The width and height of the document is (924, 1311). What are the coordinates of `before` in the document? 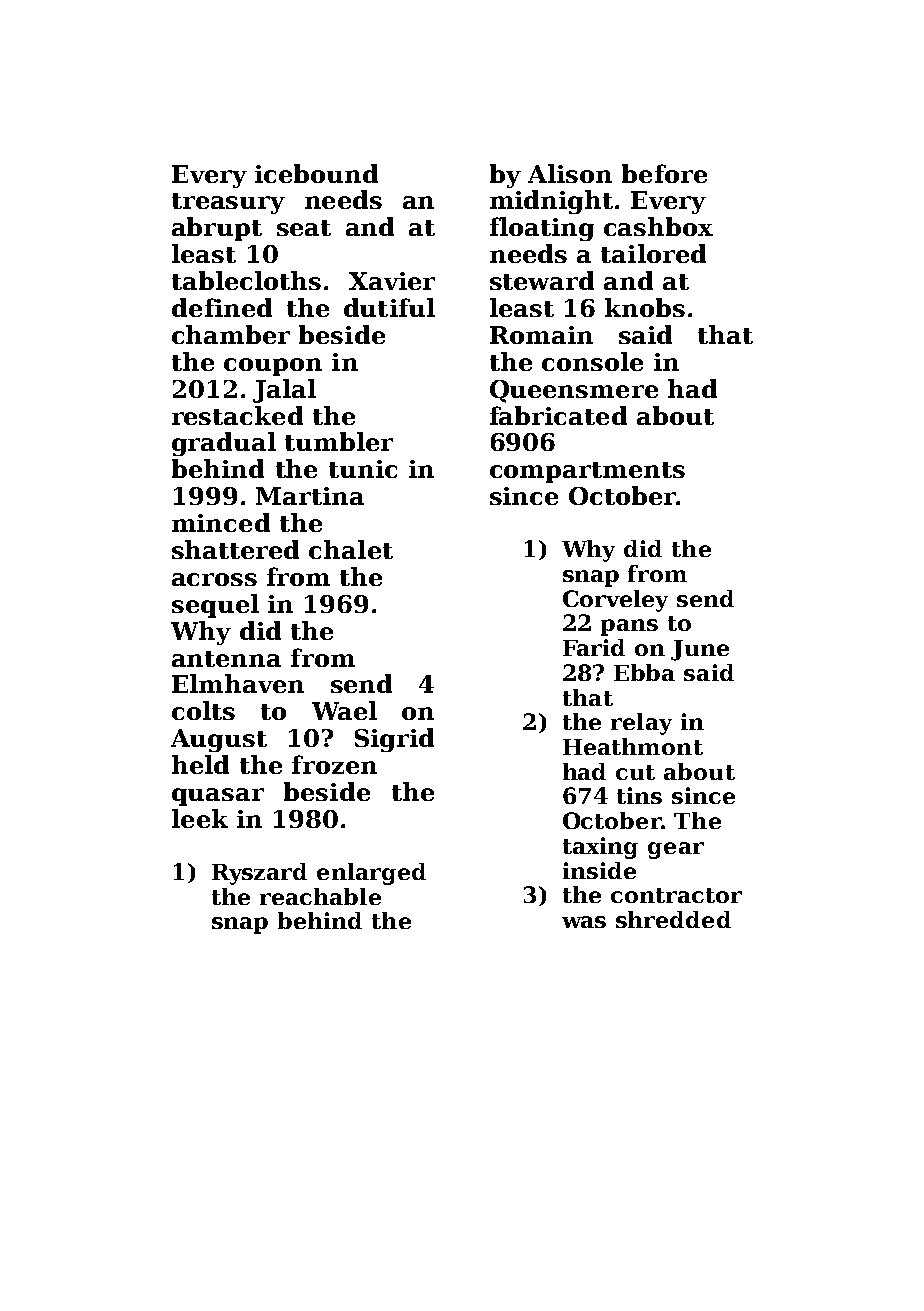 It's located at (664, 173).
